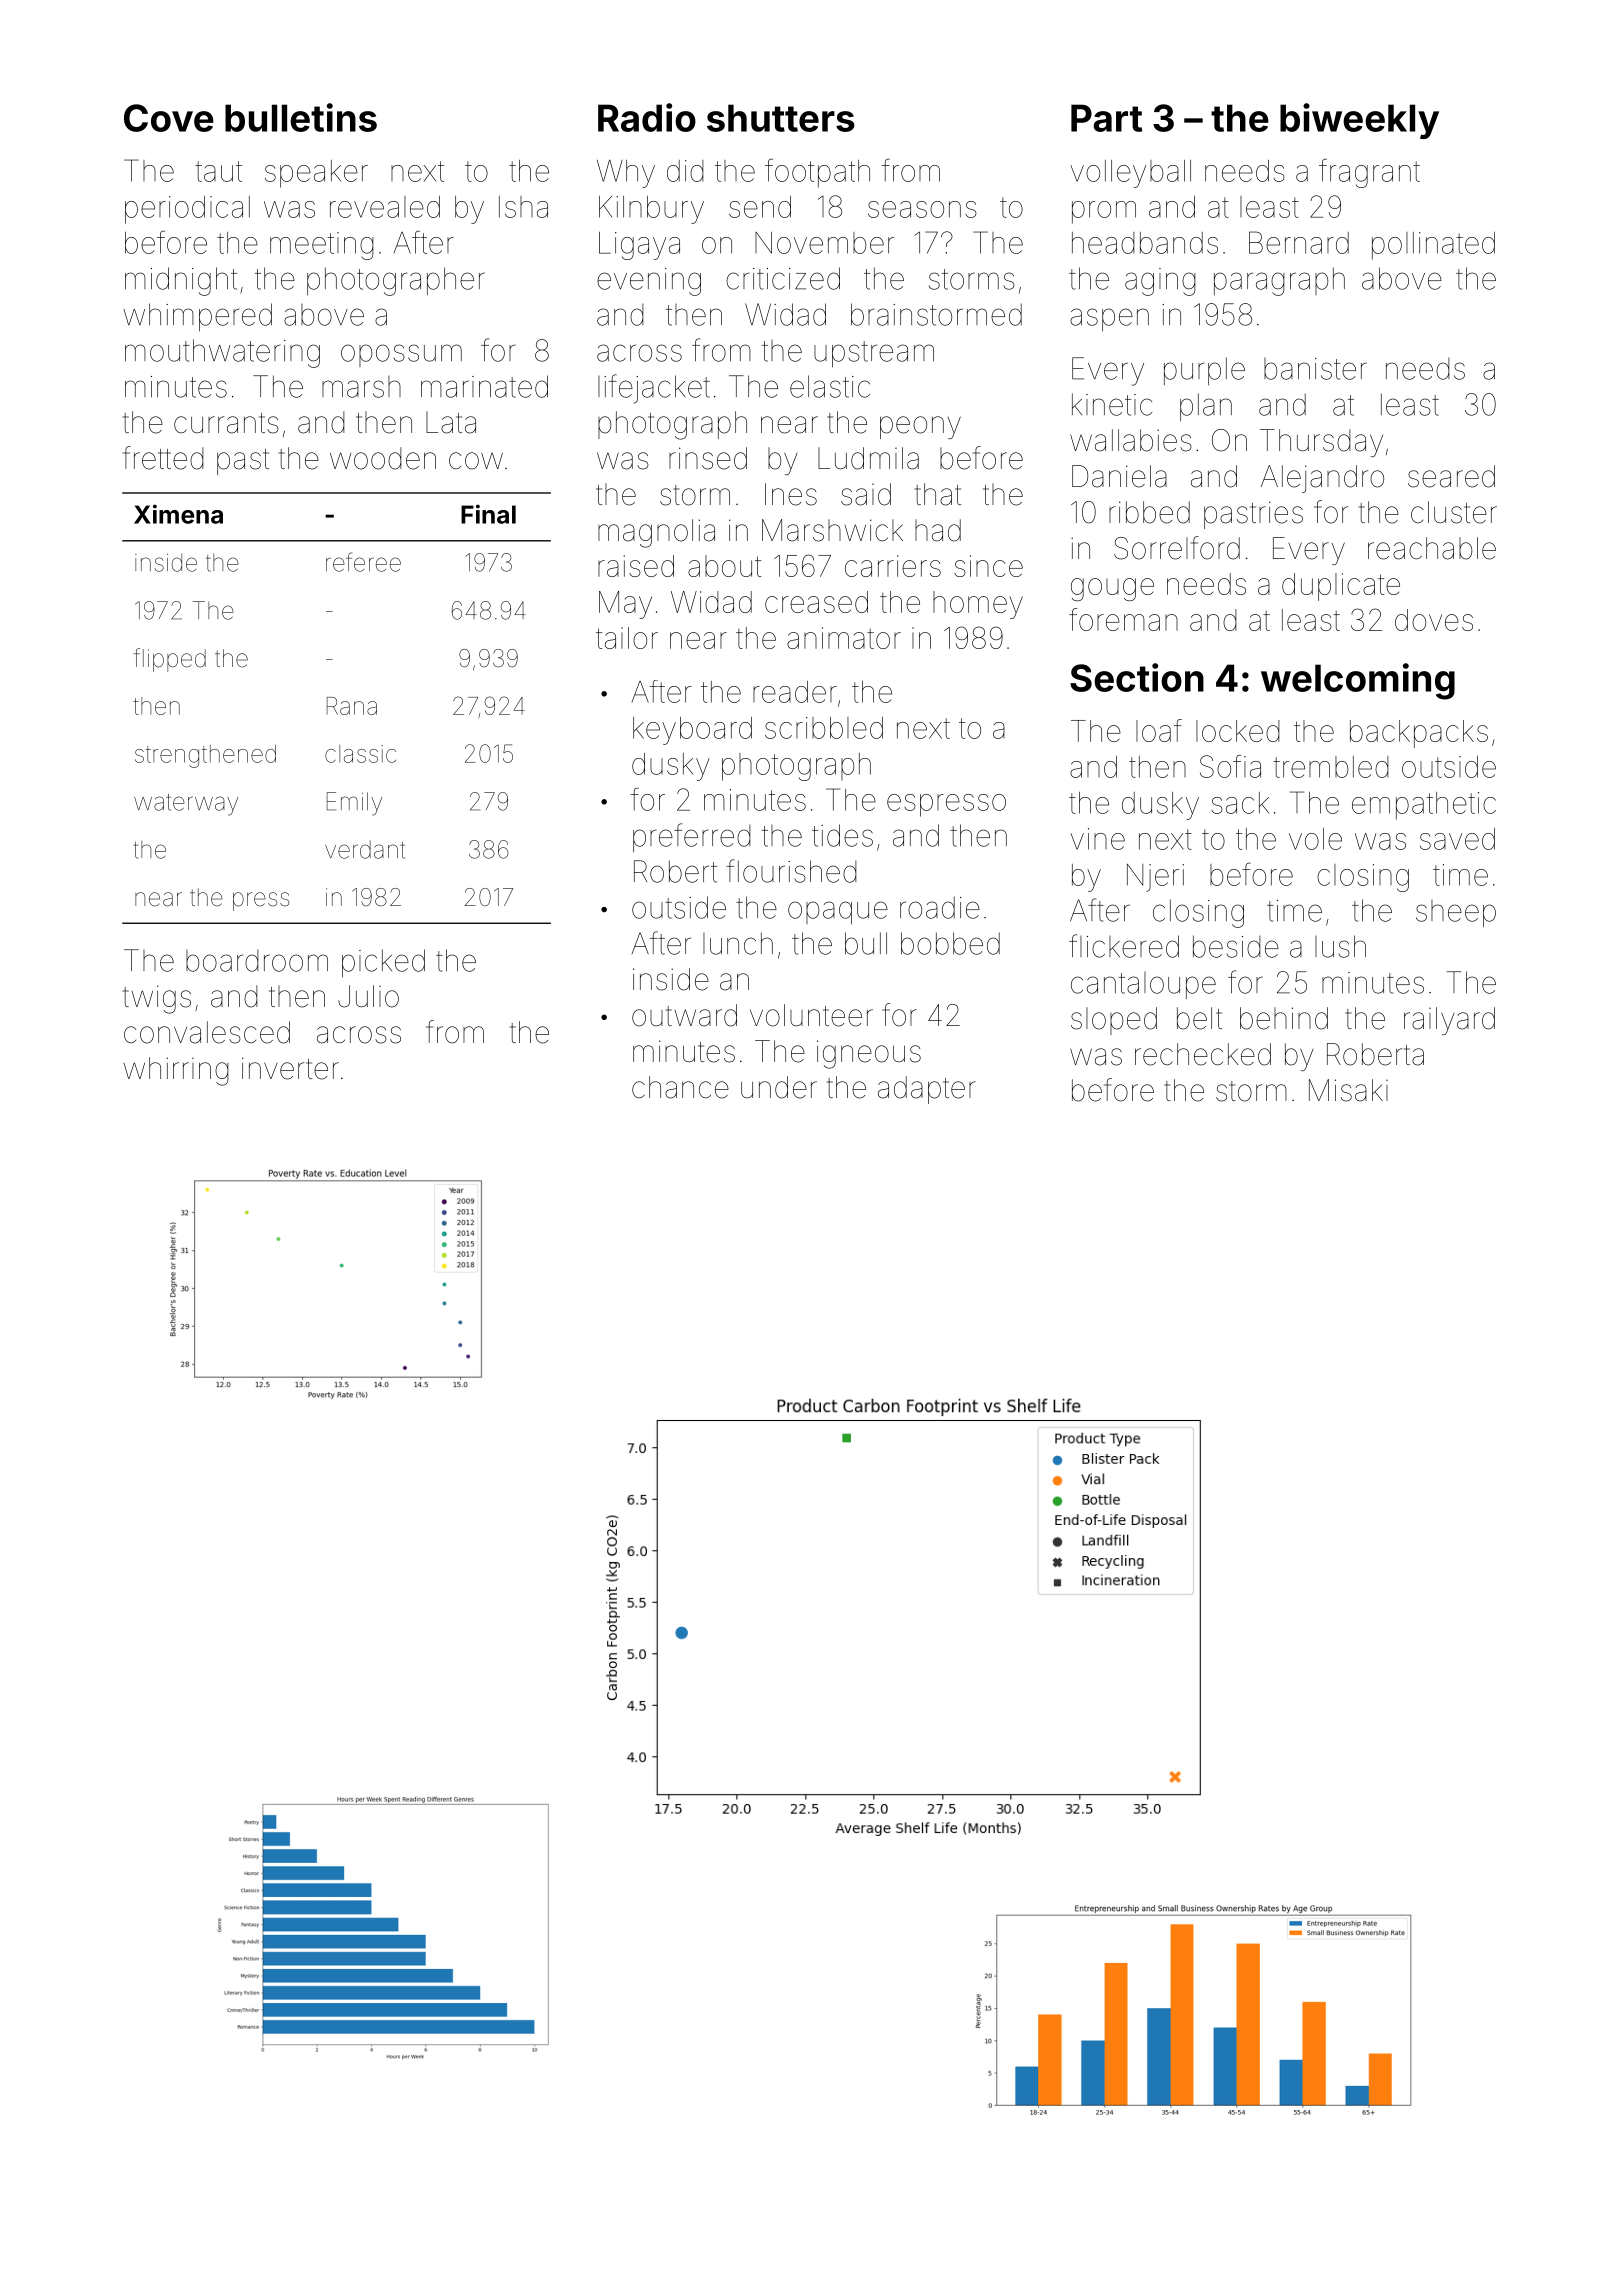 The height and width of the document is (2292, 1620). Describe the element at coordinates (708, 458) in the document. I see `rinsed` at that location.
